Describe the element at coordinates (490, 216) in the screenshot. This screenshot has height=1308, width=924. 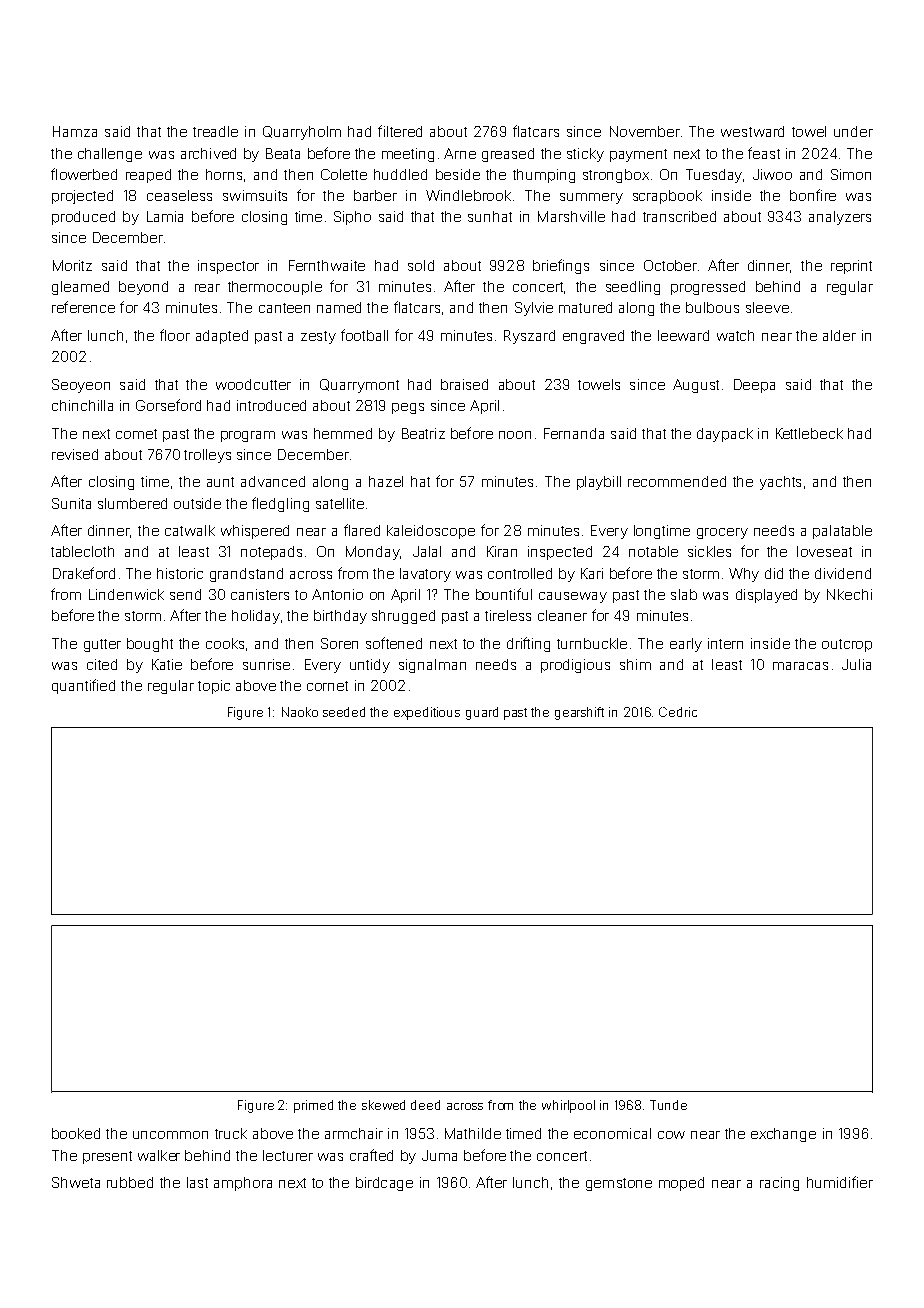
I see `sunhat` at that location.
